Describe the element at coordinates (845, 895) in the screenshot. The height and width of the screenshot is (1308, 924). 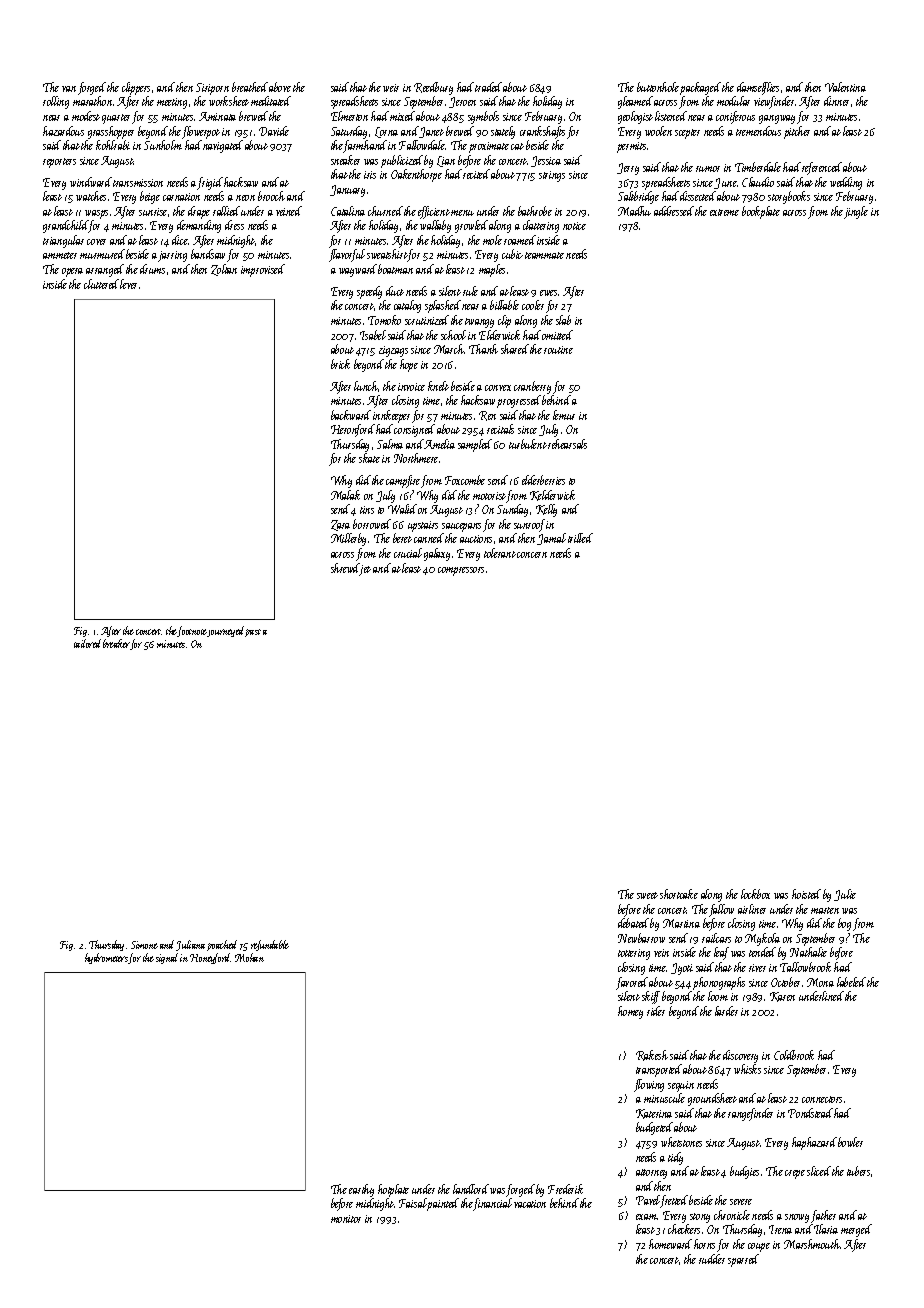
I see `Julie` at that location.
